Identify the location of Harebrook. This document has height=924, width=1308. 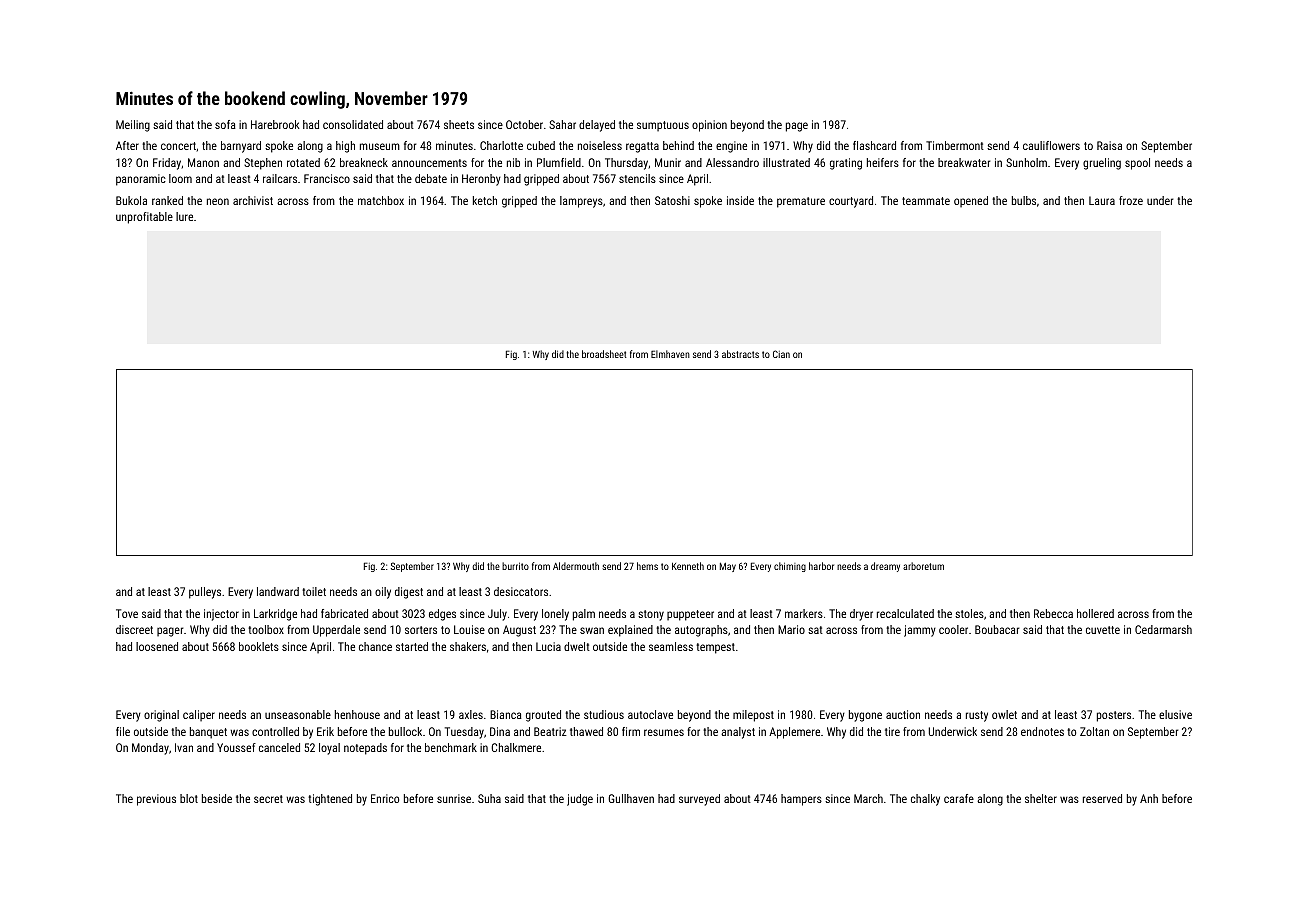
(275, 124).
